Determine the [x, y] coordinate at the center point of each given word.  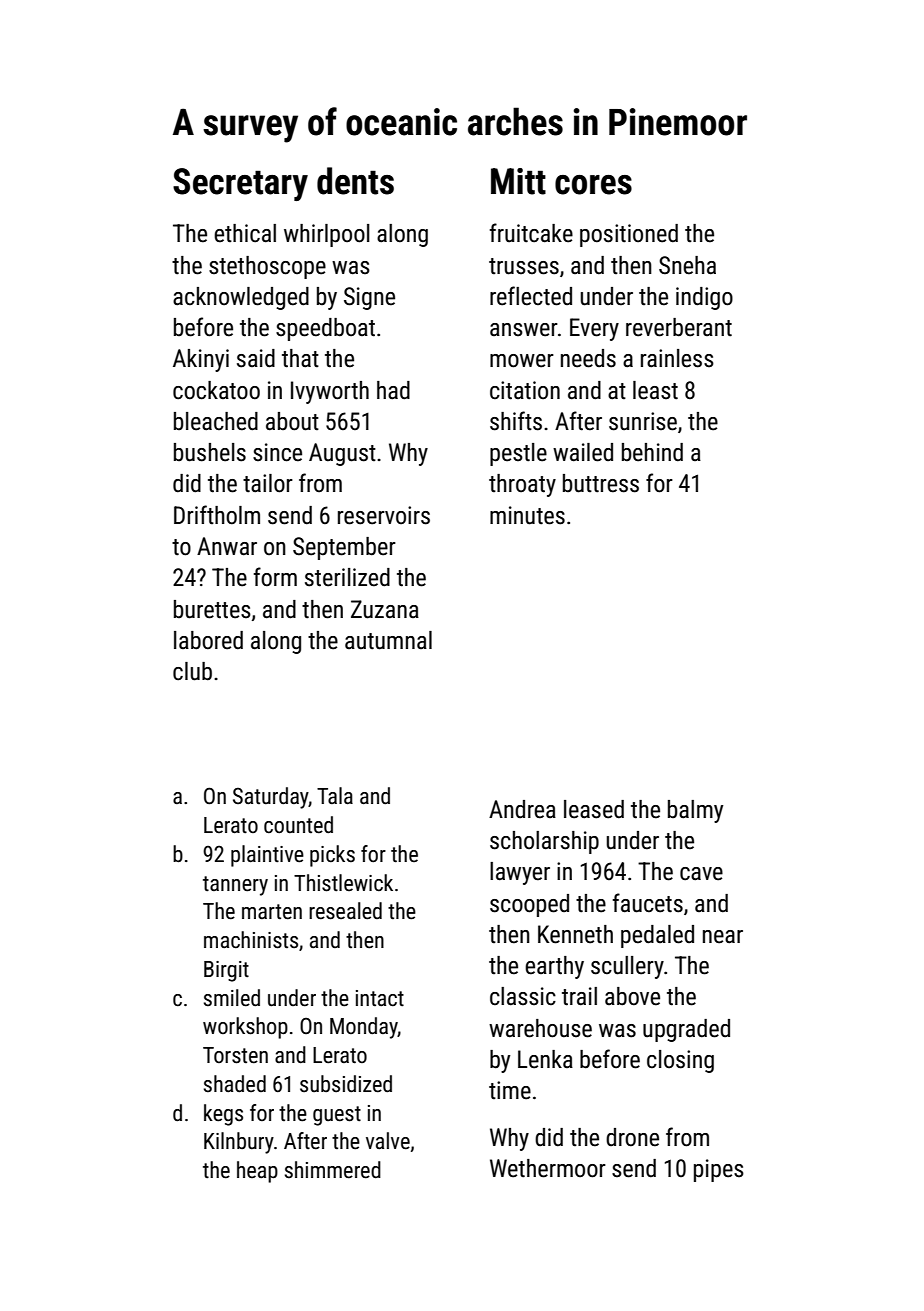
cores [593, 185]
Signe [369, 298]
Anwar [227, 546]
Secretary [240, 184]
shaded [235, 1084]
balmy [695, 811]
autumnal [388, 640]
